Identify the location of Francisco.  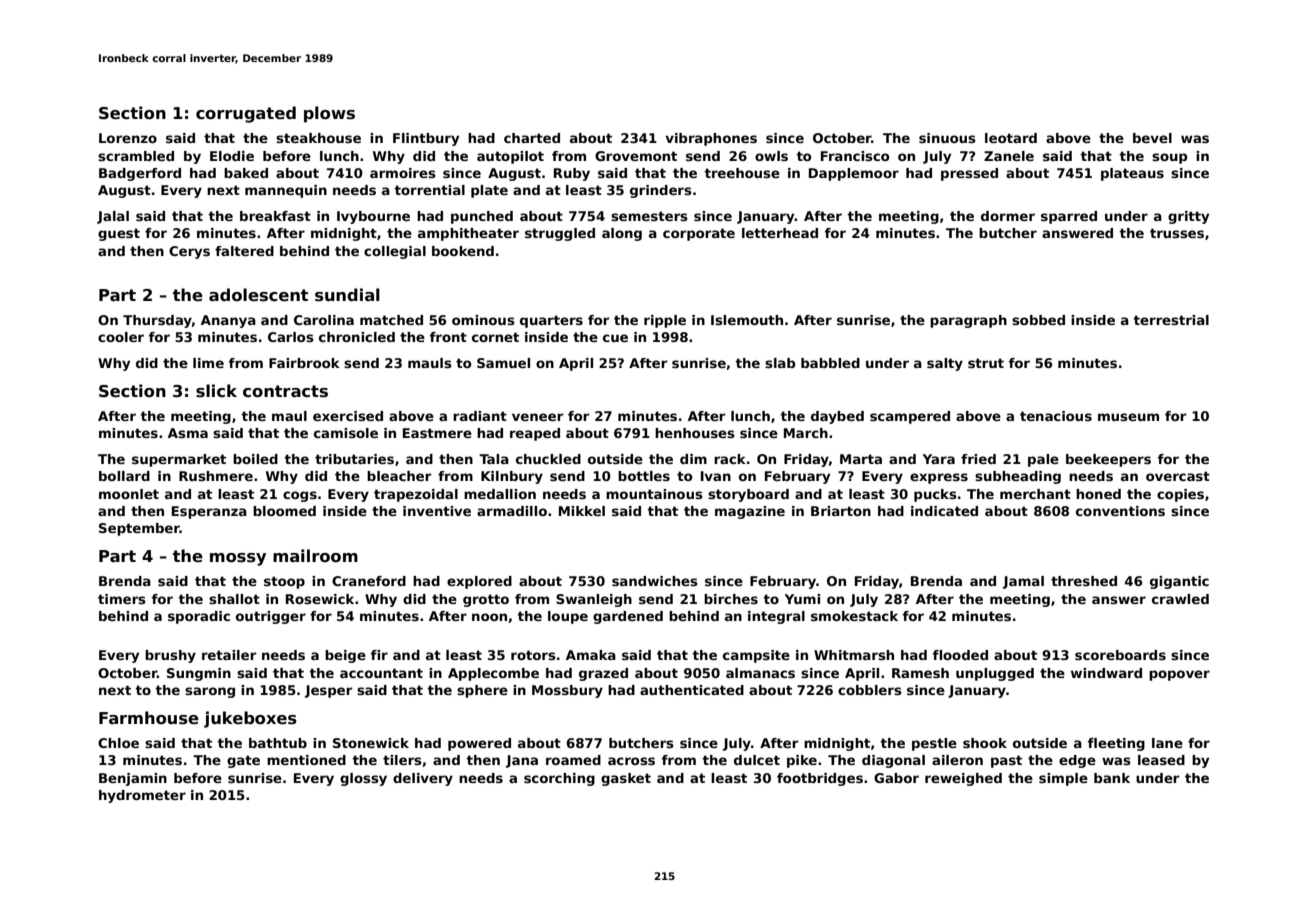
(855, 156).
